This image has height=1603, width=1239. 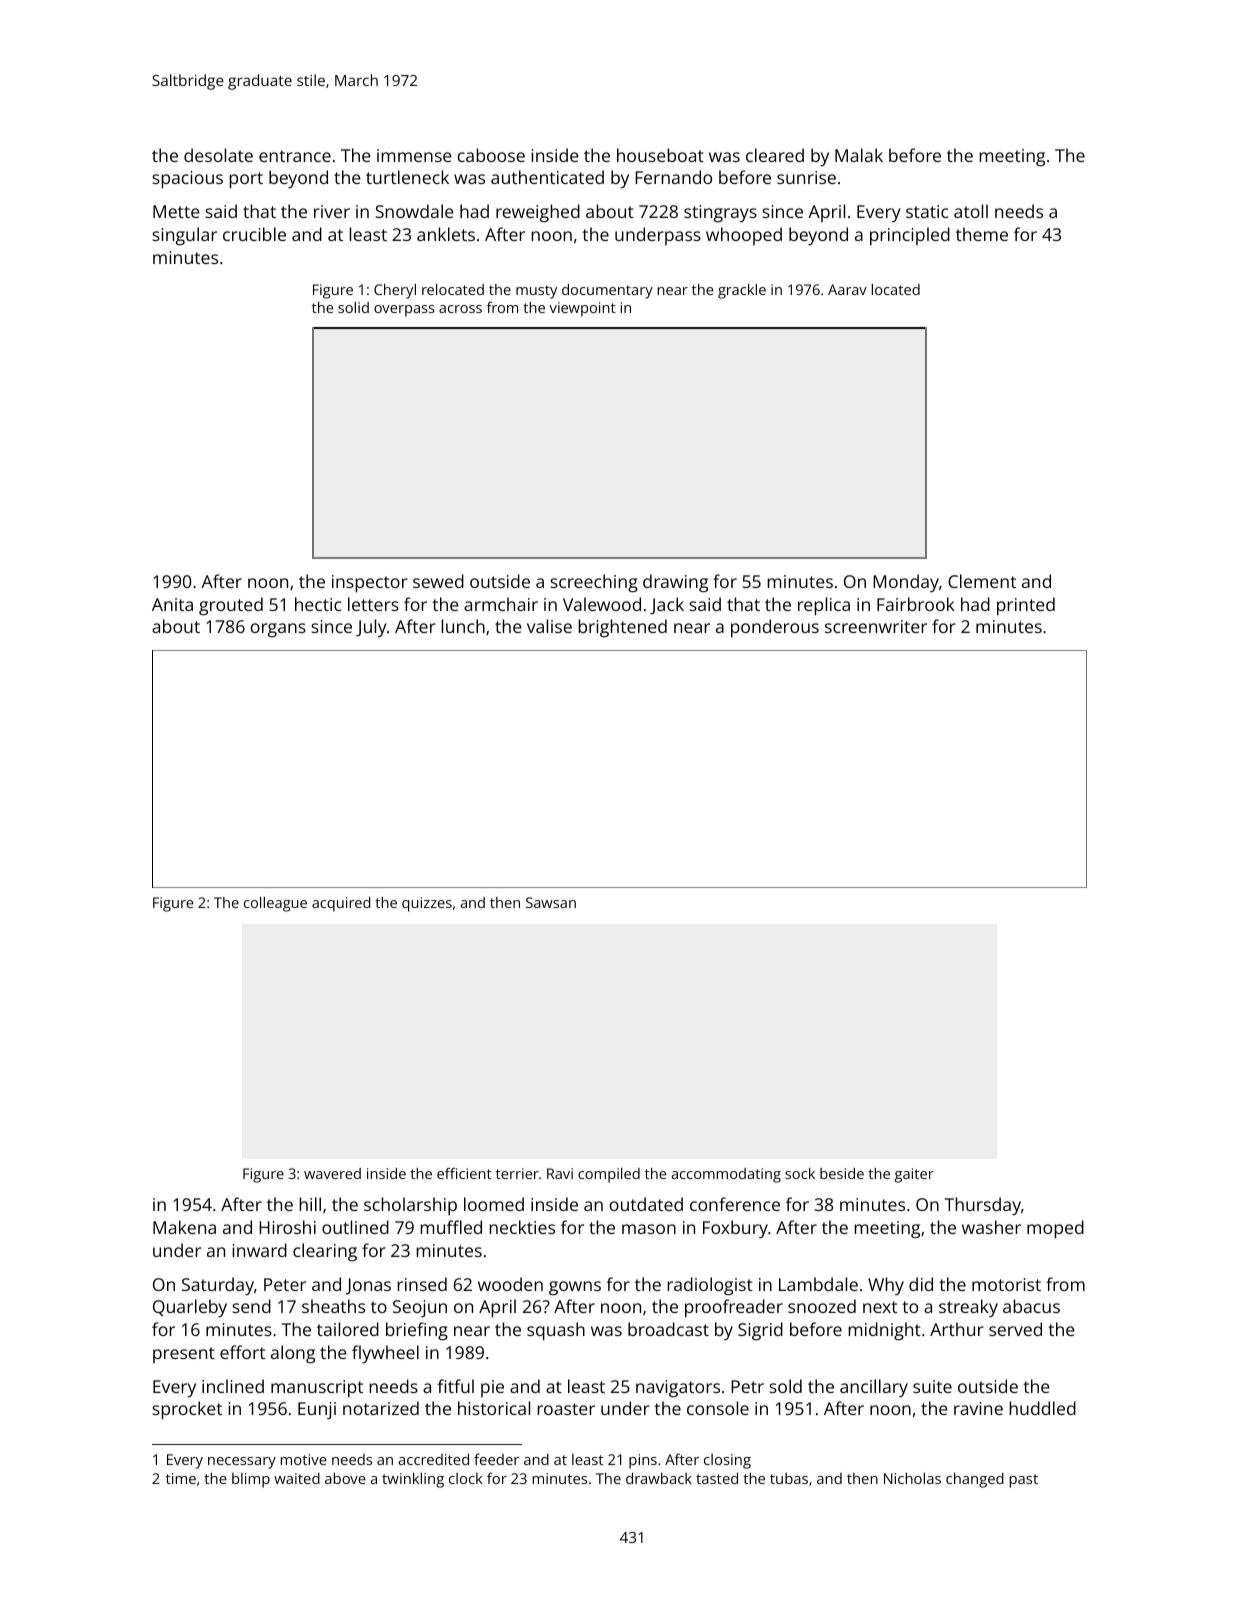 I want to click on navigators, so click(x=678, y=1388).
